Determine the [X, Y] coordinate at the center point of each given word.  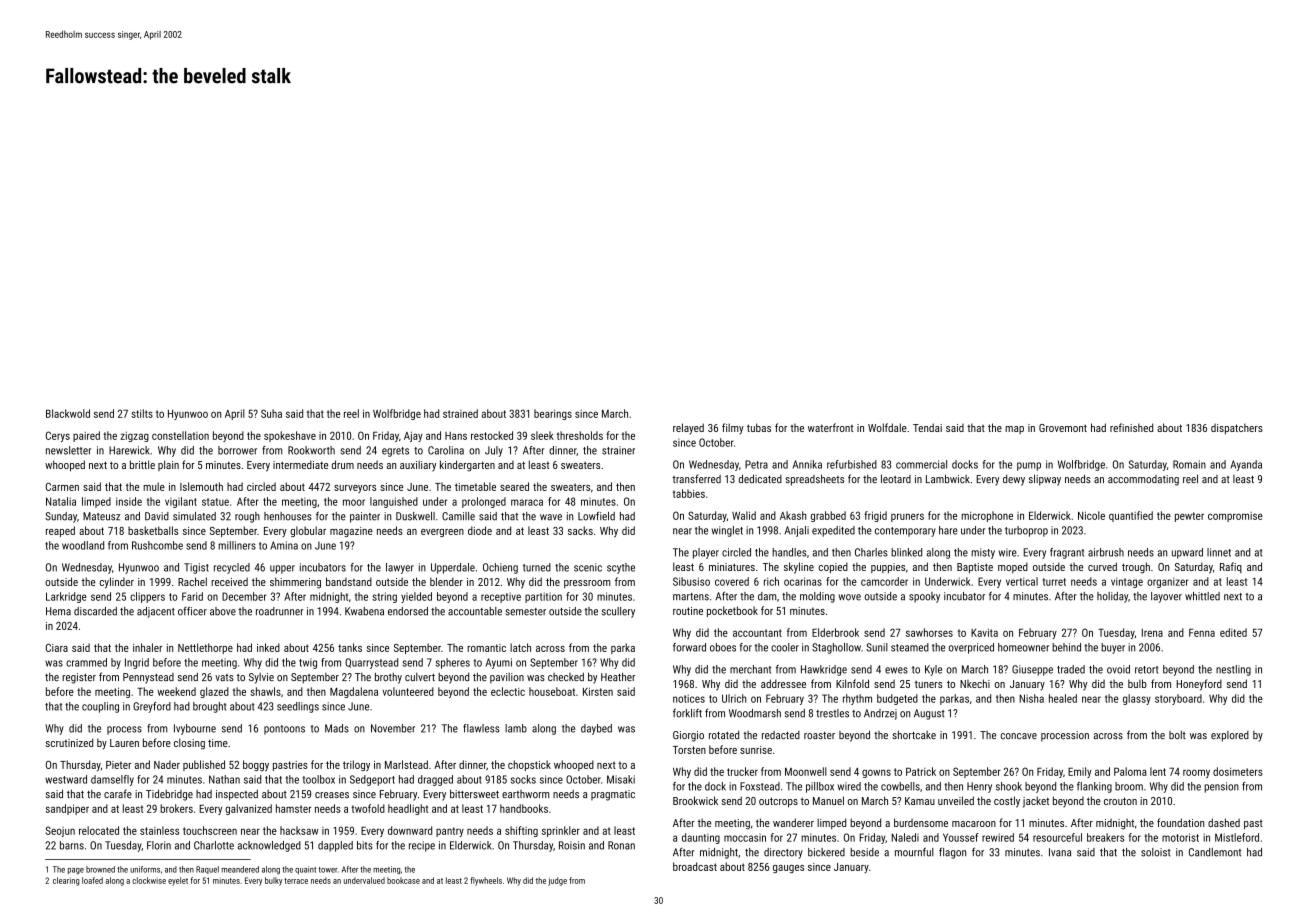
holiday [1112, 597]
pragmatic [613, 795]
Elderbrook [835, 632]
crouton [1120, 801]
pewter [1189, 517]
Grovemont [1063, 428]
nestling [1233, 670]
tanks [350, 647]
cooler [785, 647]
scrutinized [69, 742]
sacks [580, 530]
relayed [688, 429]
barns [72, 845]
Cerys [58, 436]
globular [308, 531]
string [384, 597]
